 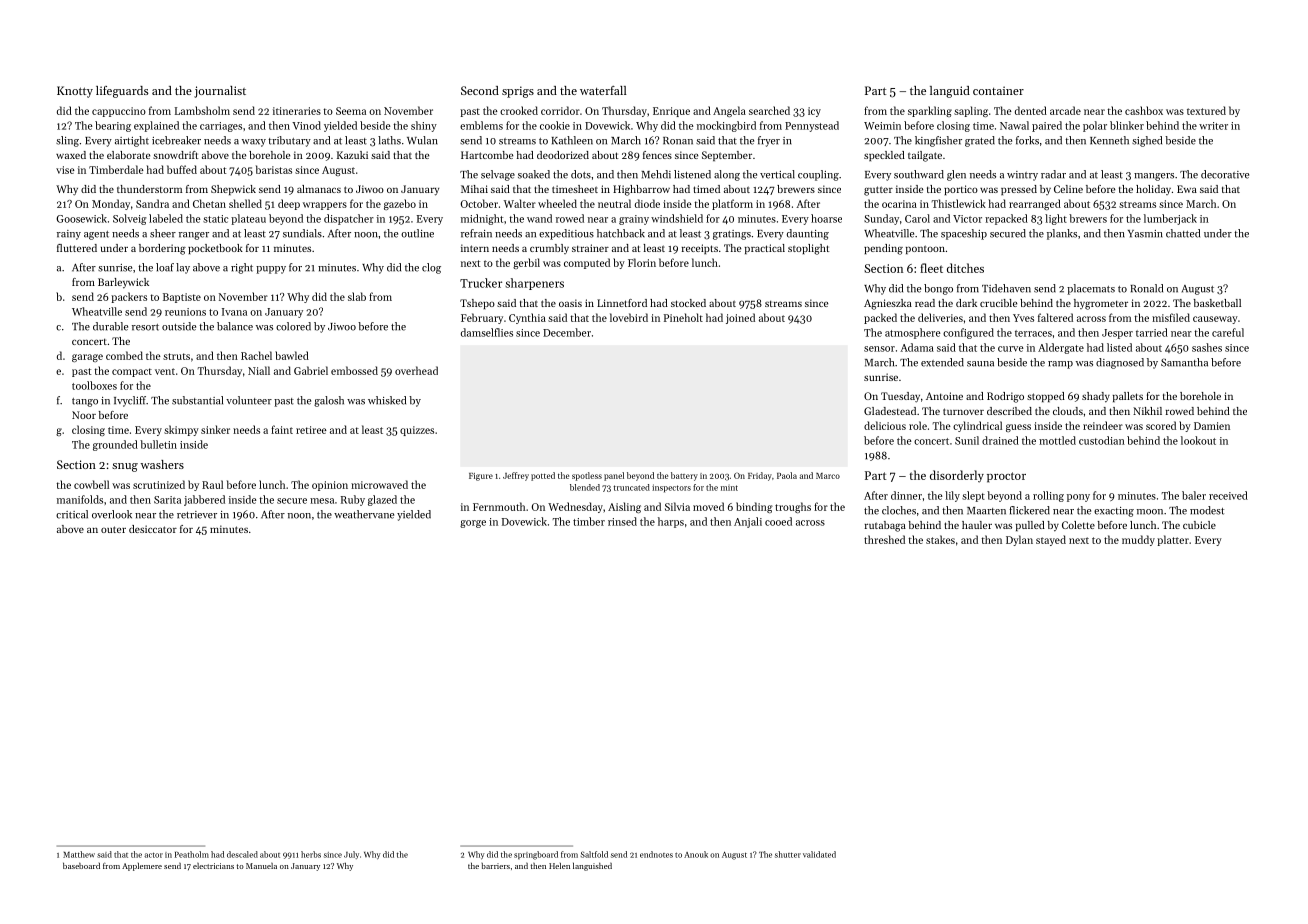 I want to click on journalist, so click(x=220, y=92).
